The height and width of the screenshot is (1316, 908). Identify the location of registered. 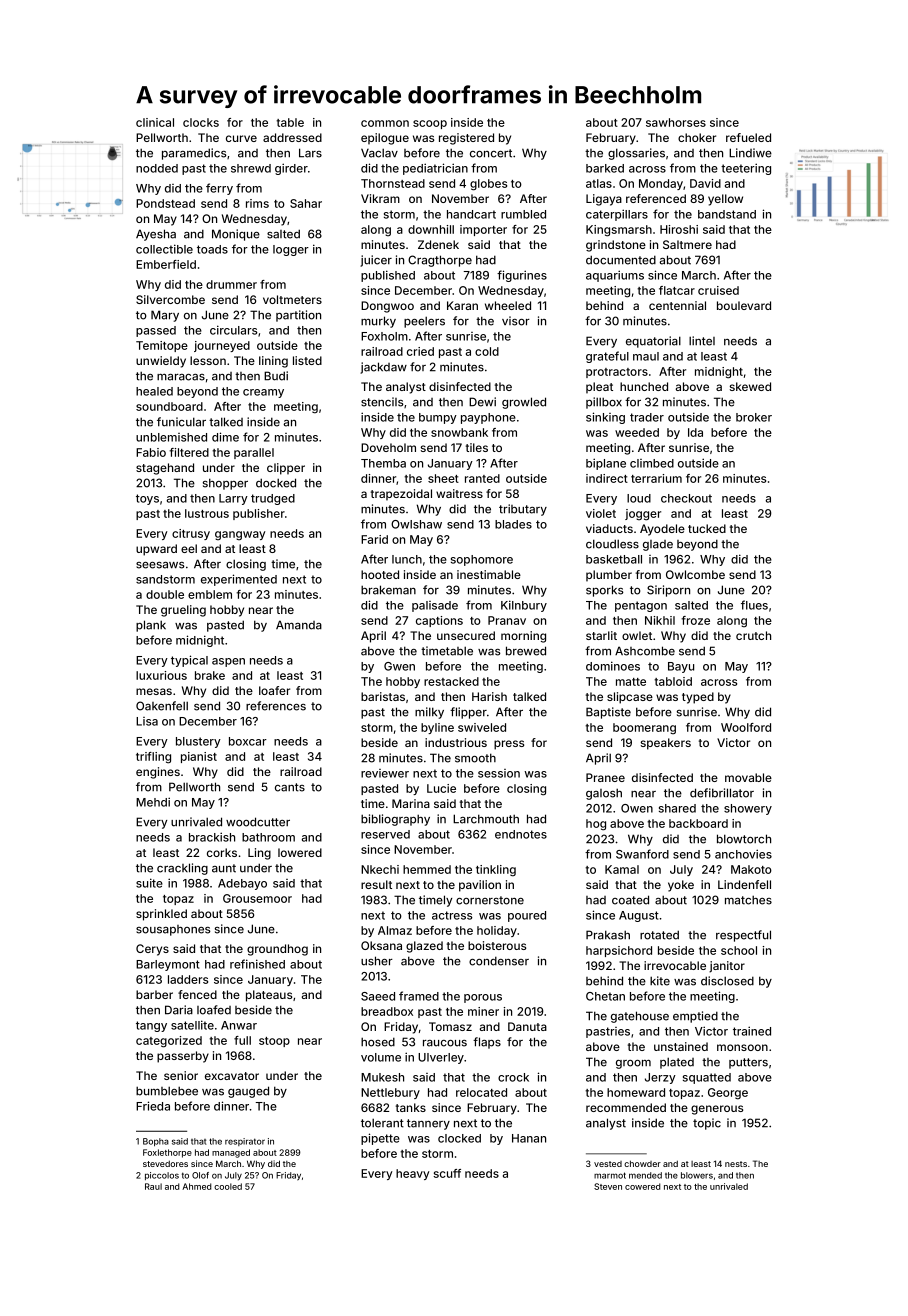
(466, 139).
